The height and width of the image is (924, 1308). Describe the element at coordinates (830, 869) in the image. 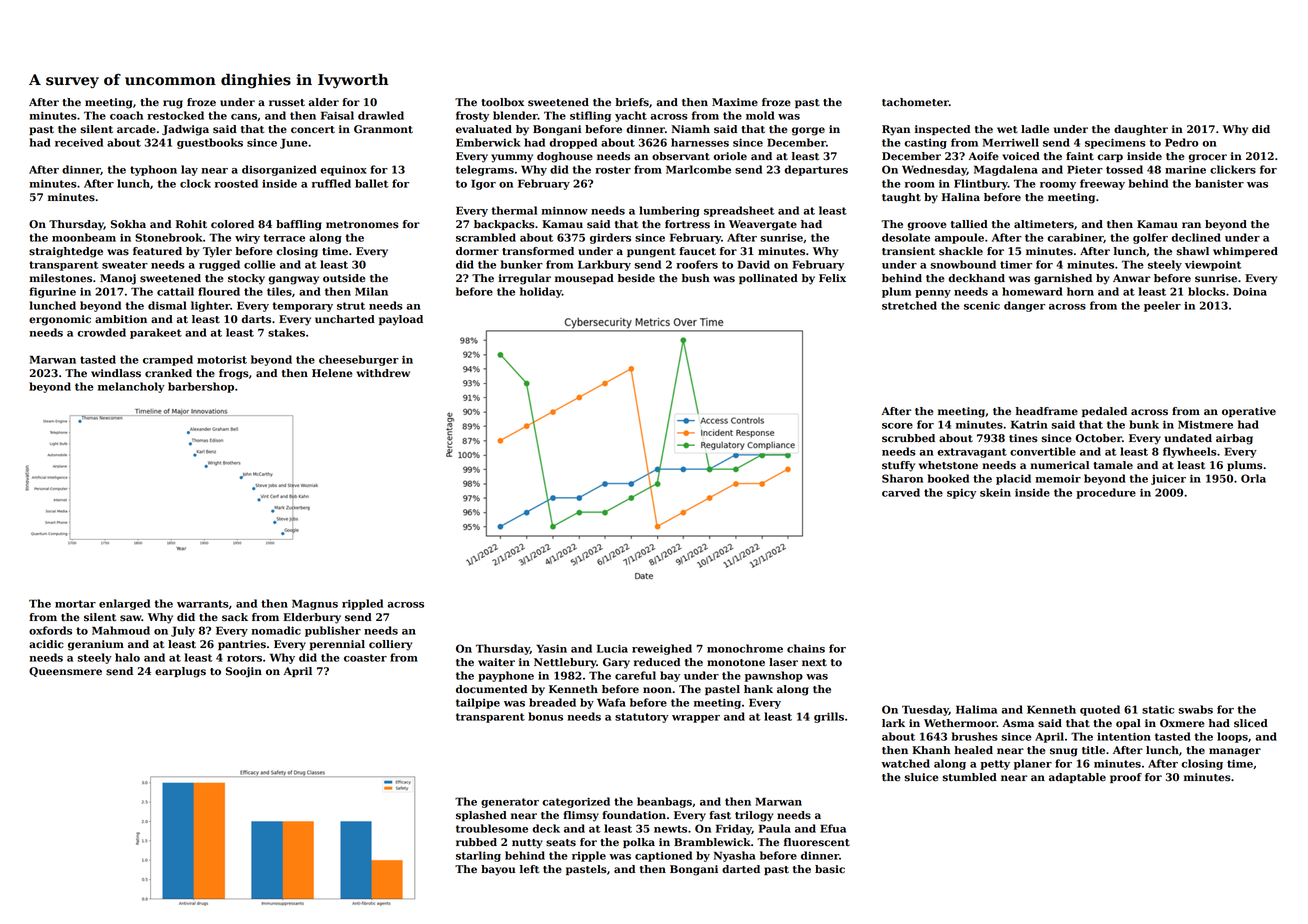

I see `basic` at that location.
